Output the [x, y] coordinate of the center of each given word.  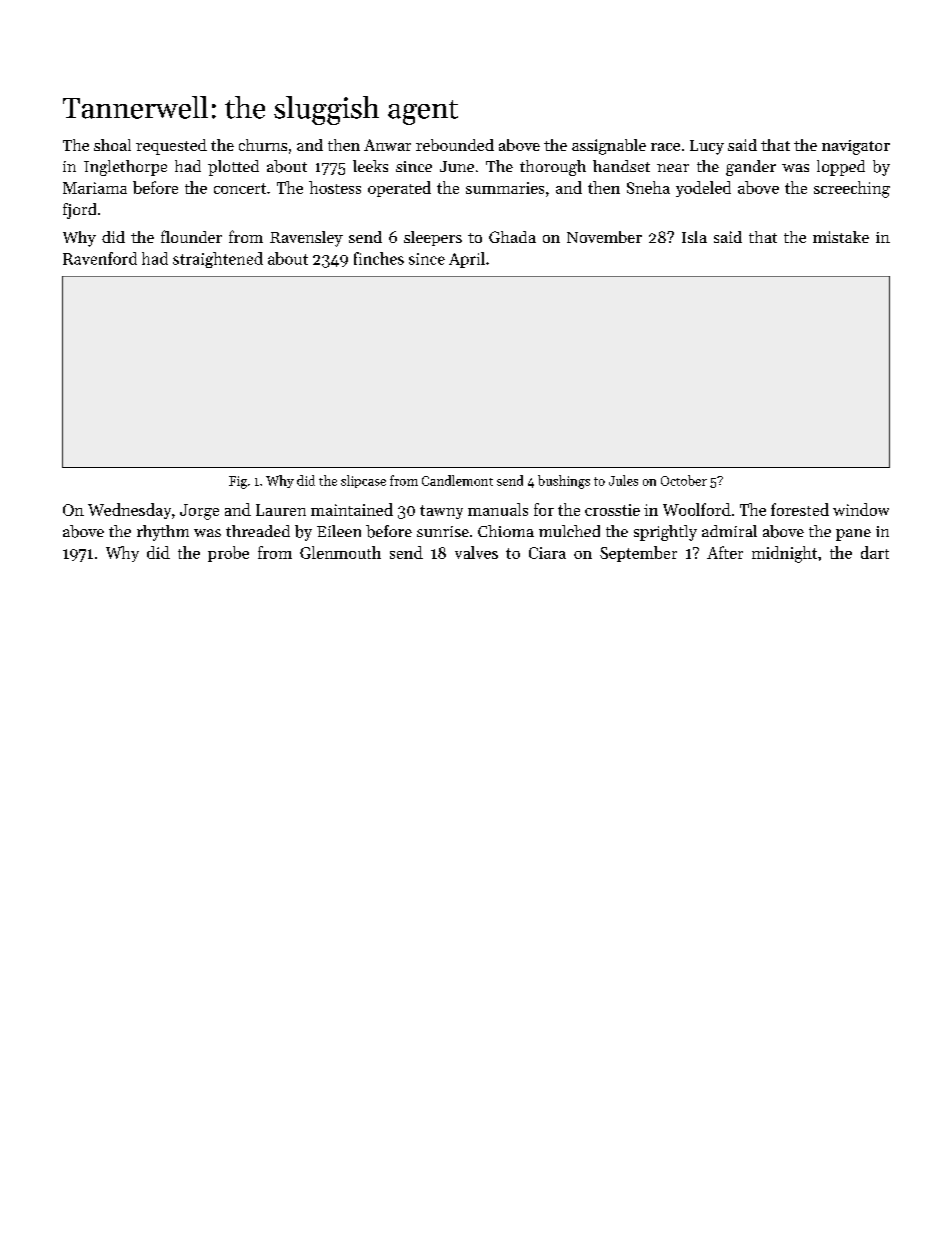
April [467, 260]
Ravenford [100, 258]
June [457, 166]
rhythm [163, 533]
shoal [112, 145]
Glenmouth [340, 552]
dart [875, 552]
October [684, 480]
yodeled [703, 189]
